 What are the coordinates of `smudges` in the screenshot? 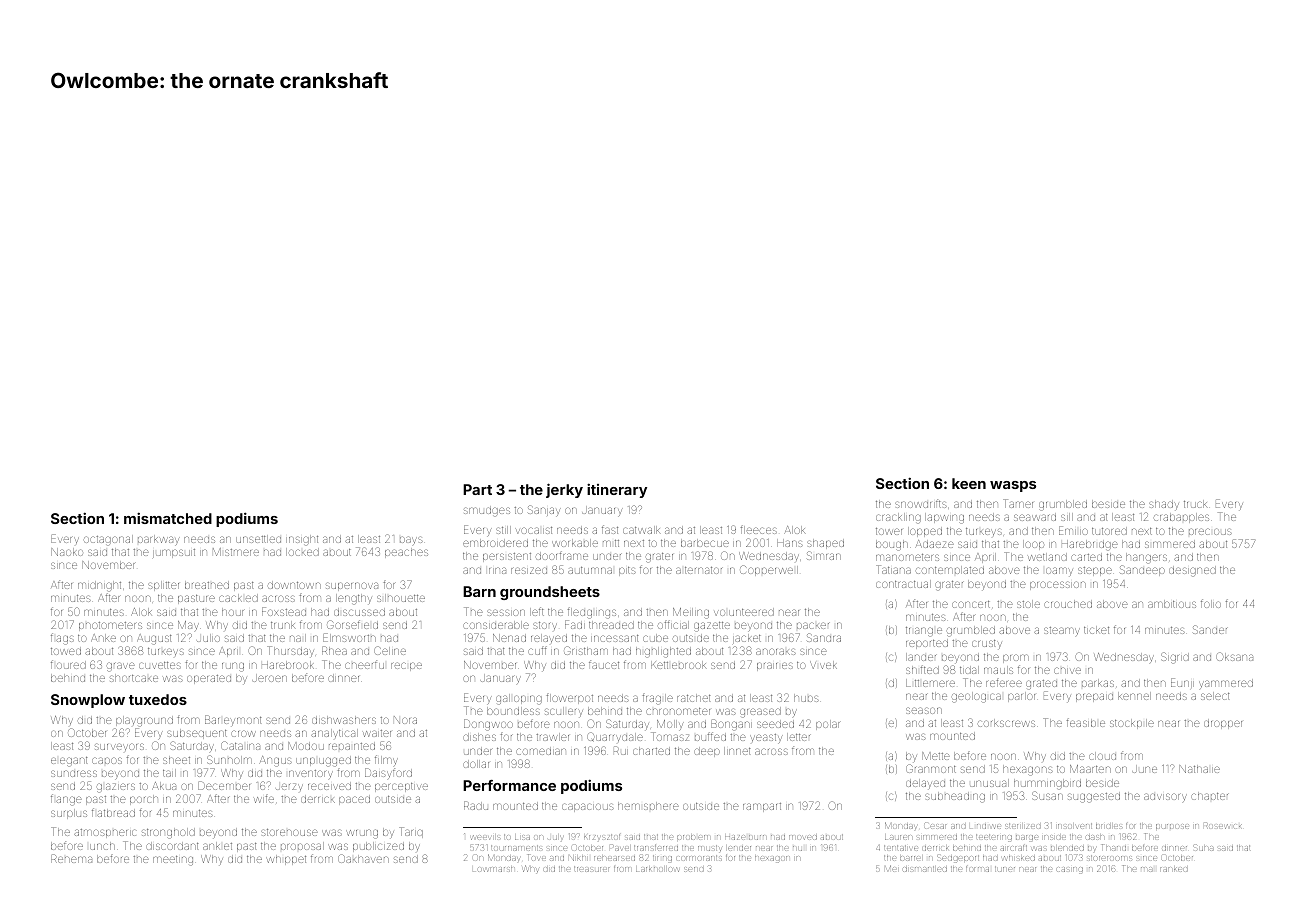 It's located at (487, 511).
